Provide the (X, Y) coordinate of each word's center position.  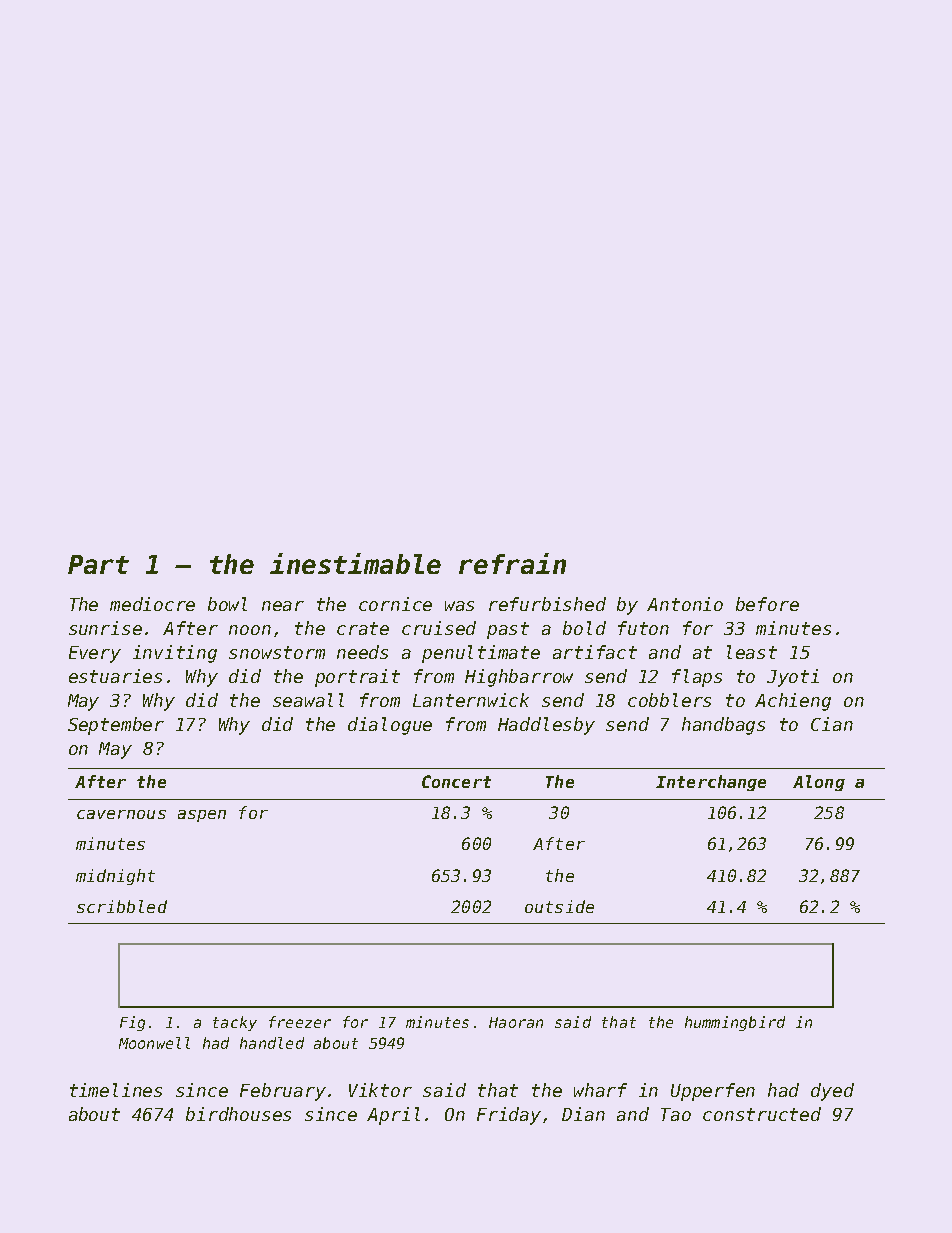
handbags (723, 726)
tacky (235, 1023)
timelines (116, 1090)
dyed (832, 1092)
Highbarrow (519, 678)
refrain (512, 563)
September (116, 726)
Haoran (516, 1022)
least (752, 652)
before (767, 604)
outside (559, 906)
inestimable (355, 563)
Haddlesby (546, 726)
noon (250, 630)
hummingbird (735, 1023)
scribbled (122, 906)
